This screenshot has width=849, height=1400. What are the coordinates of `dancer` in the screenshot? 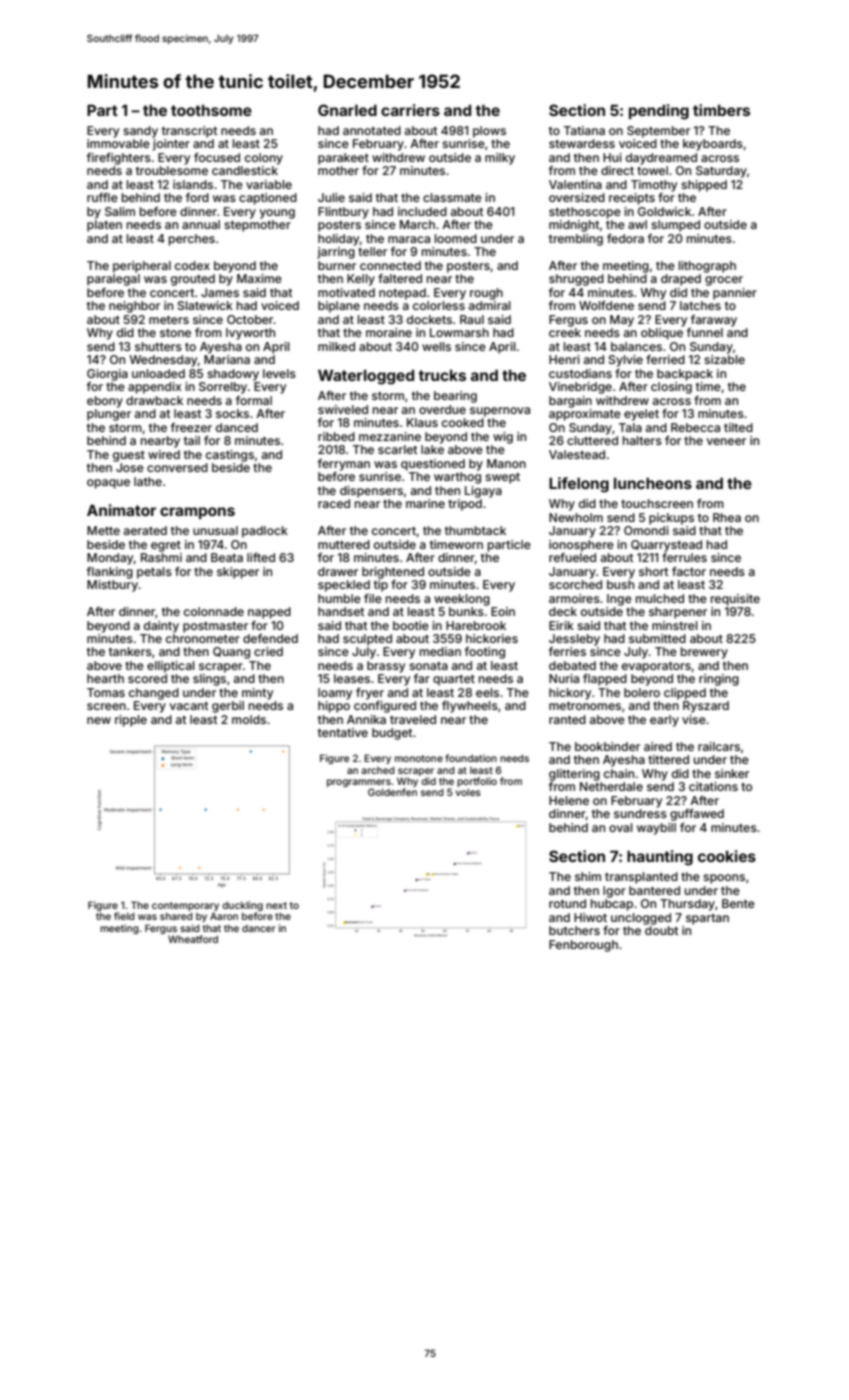 It's located at (258, 928).
